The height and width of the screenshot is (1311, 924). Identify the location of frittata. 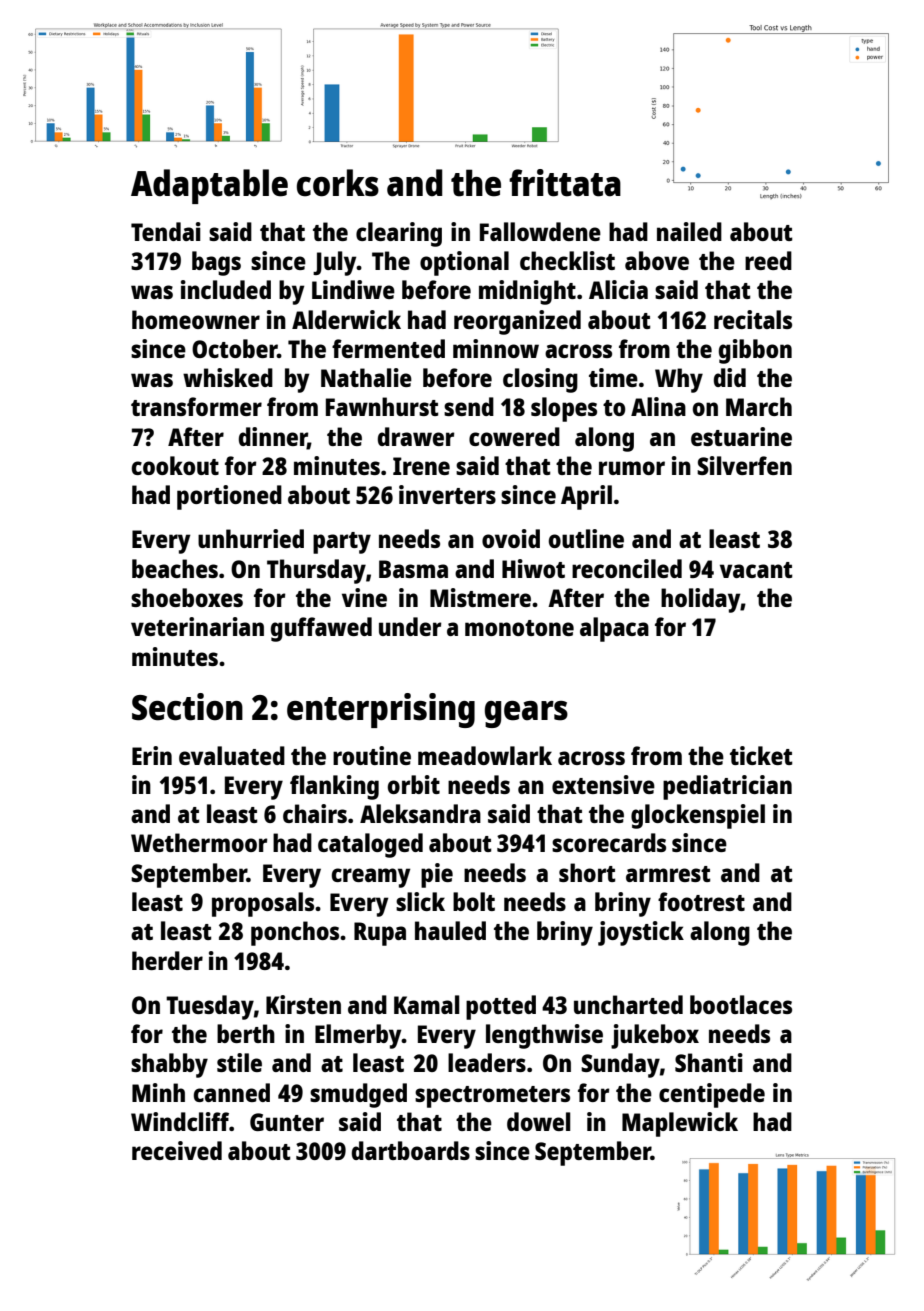
(565, 183).
